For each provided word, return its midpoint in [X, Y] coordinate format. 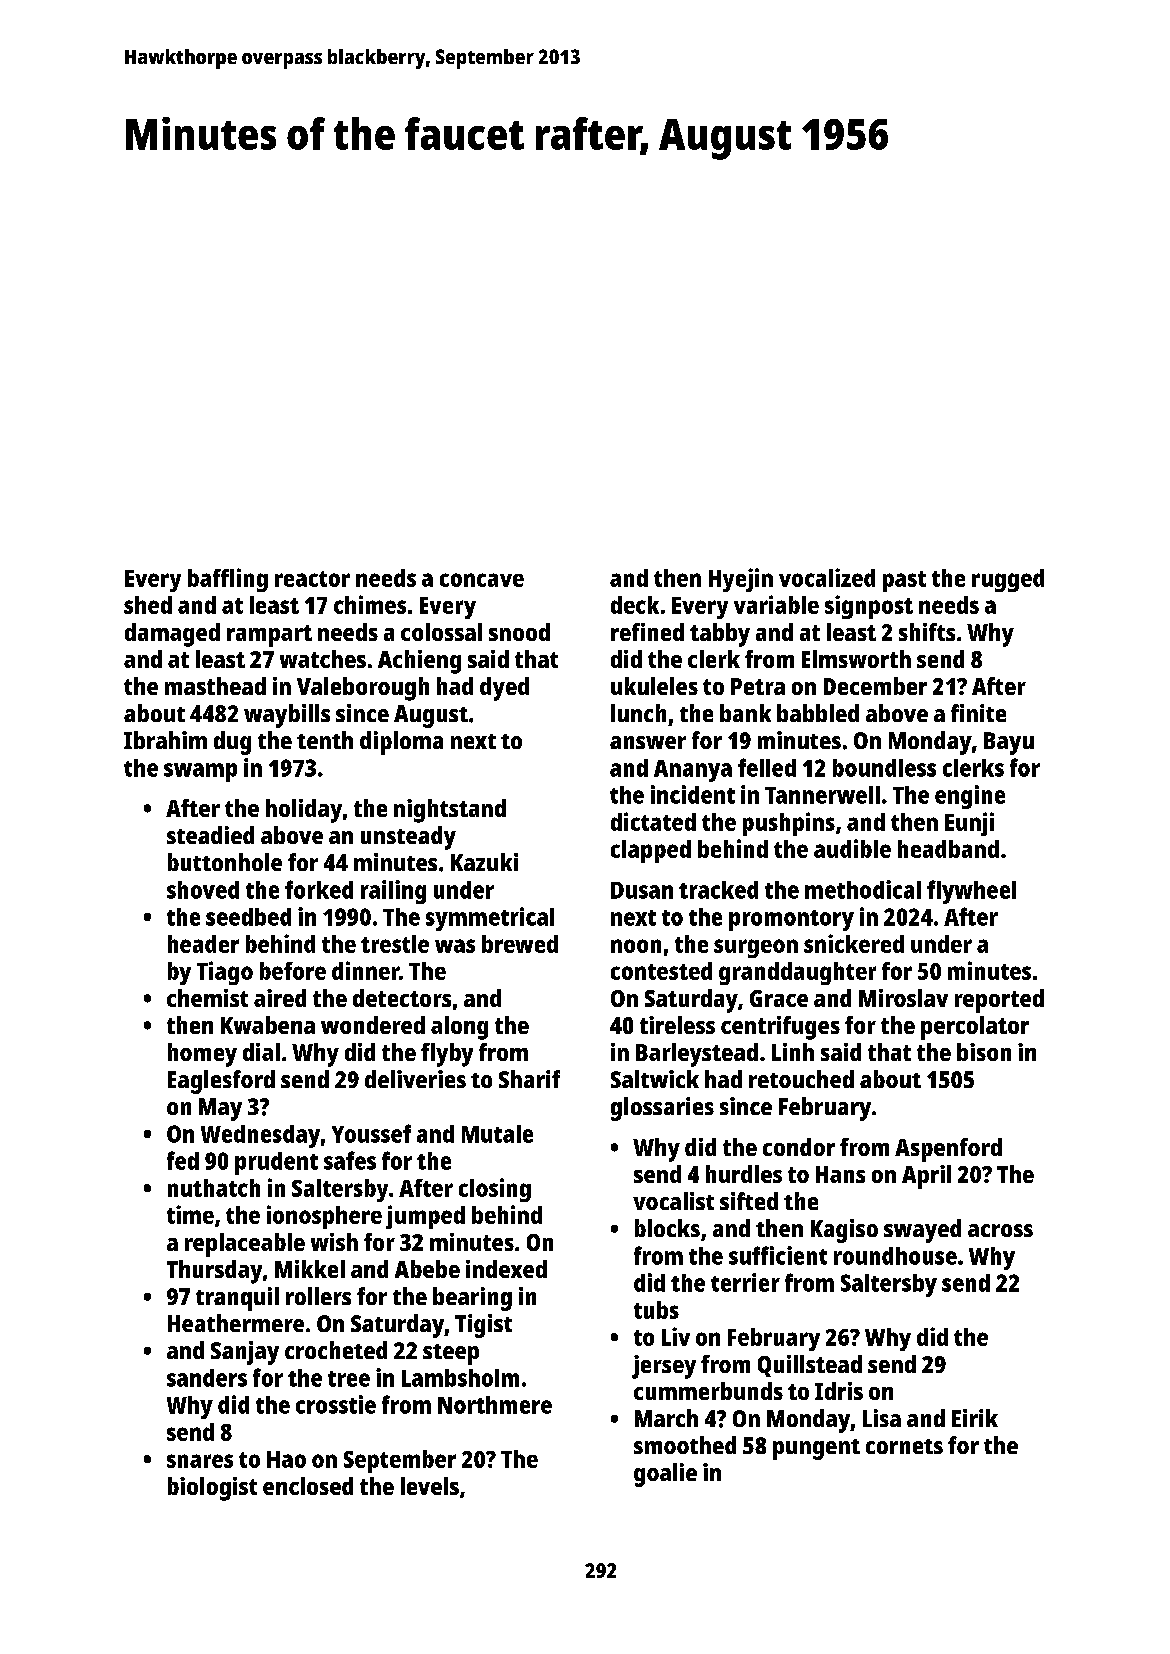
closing [495, 1190]
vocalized [827, 577]
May [220, 1109]
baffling [228, 580]
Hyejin [741, 580]
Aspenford [948, 1150]
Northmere [495, 1405]
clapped [651, 851]
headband [948, 849]
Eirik [975, 1418]
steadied [210, 835]
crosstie [336, 1404]
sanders [207, 1378]
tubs [656, 1310]
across [1000, 1230]
